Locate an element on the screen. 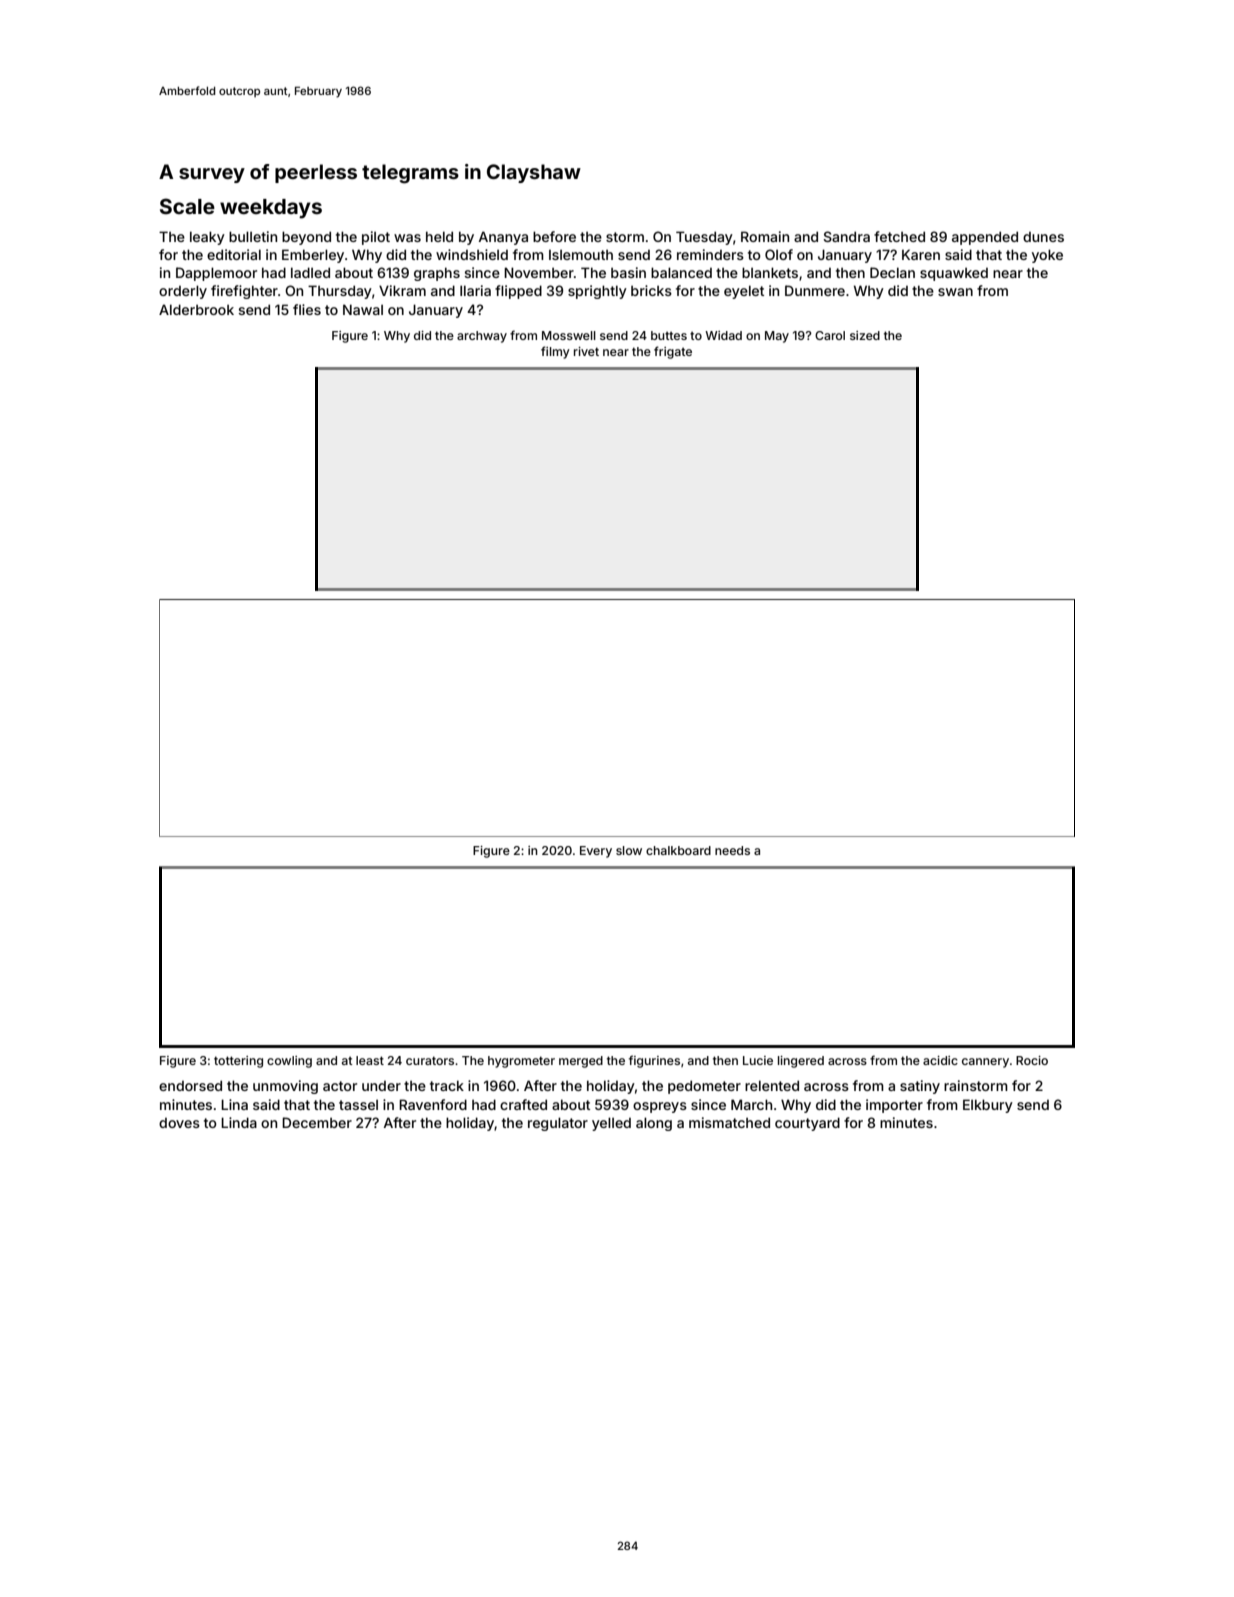 Image resolution: width=1234 pixels, height=1597 pixels. filmy is located at coordinates (555, 352).
